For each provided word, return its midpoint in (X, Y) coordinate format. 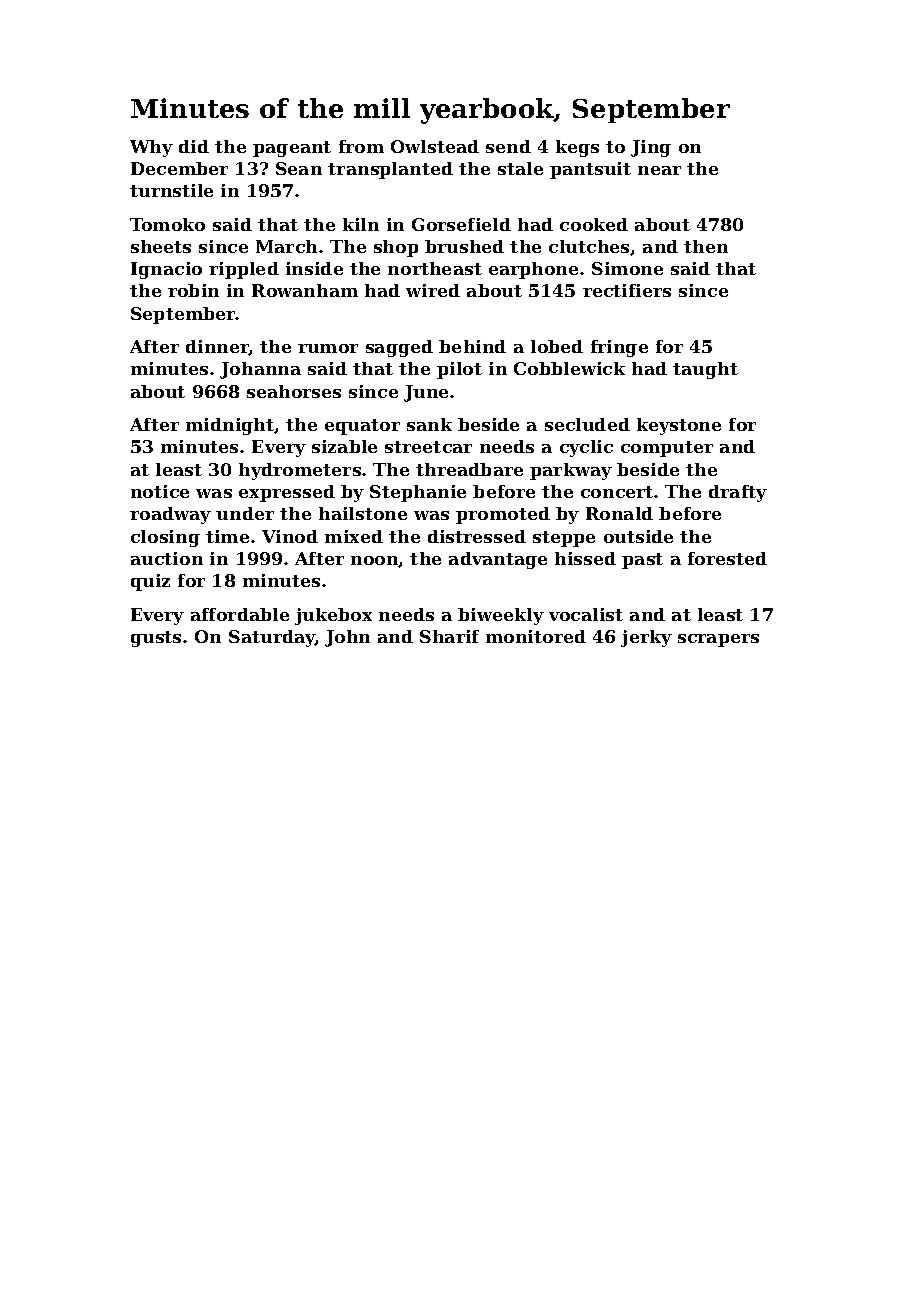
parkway (571, 471)
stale (520, 168)
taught (705, 370)
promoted (503, 515)
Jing (651, 148)
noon (375, 561)
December (179, 168)
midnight (230, 426)
